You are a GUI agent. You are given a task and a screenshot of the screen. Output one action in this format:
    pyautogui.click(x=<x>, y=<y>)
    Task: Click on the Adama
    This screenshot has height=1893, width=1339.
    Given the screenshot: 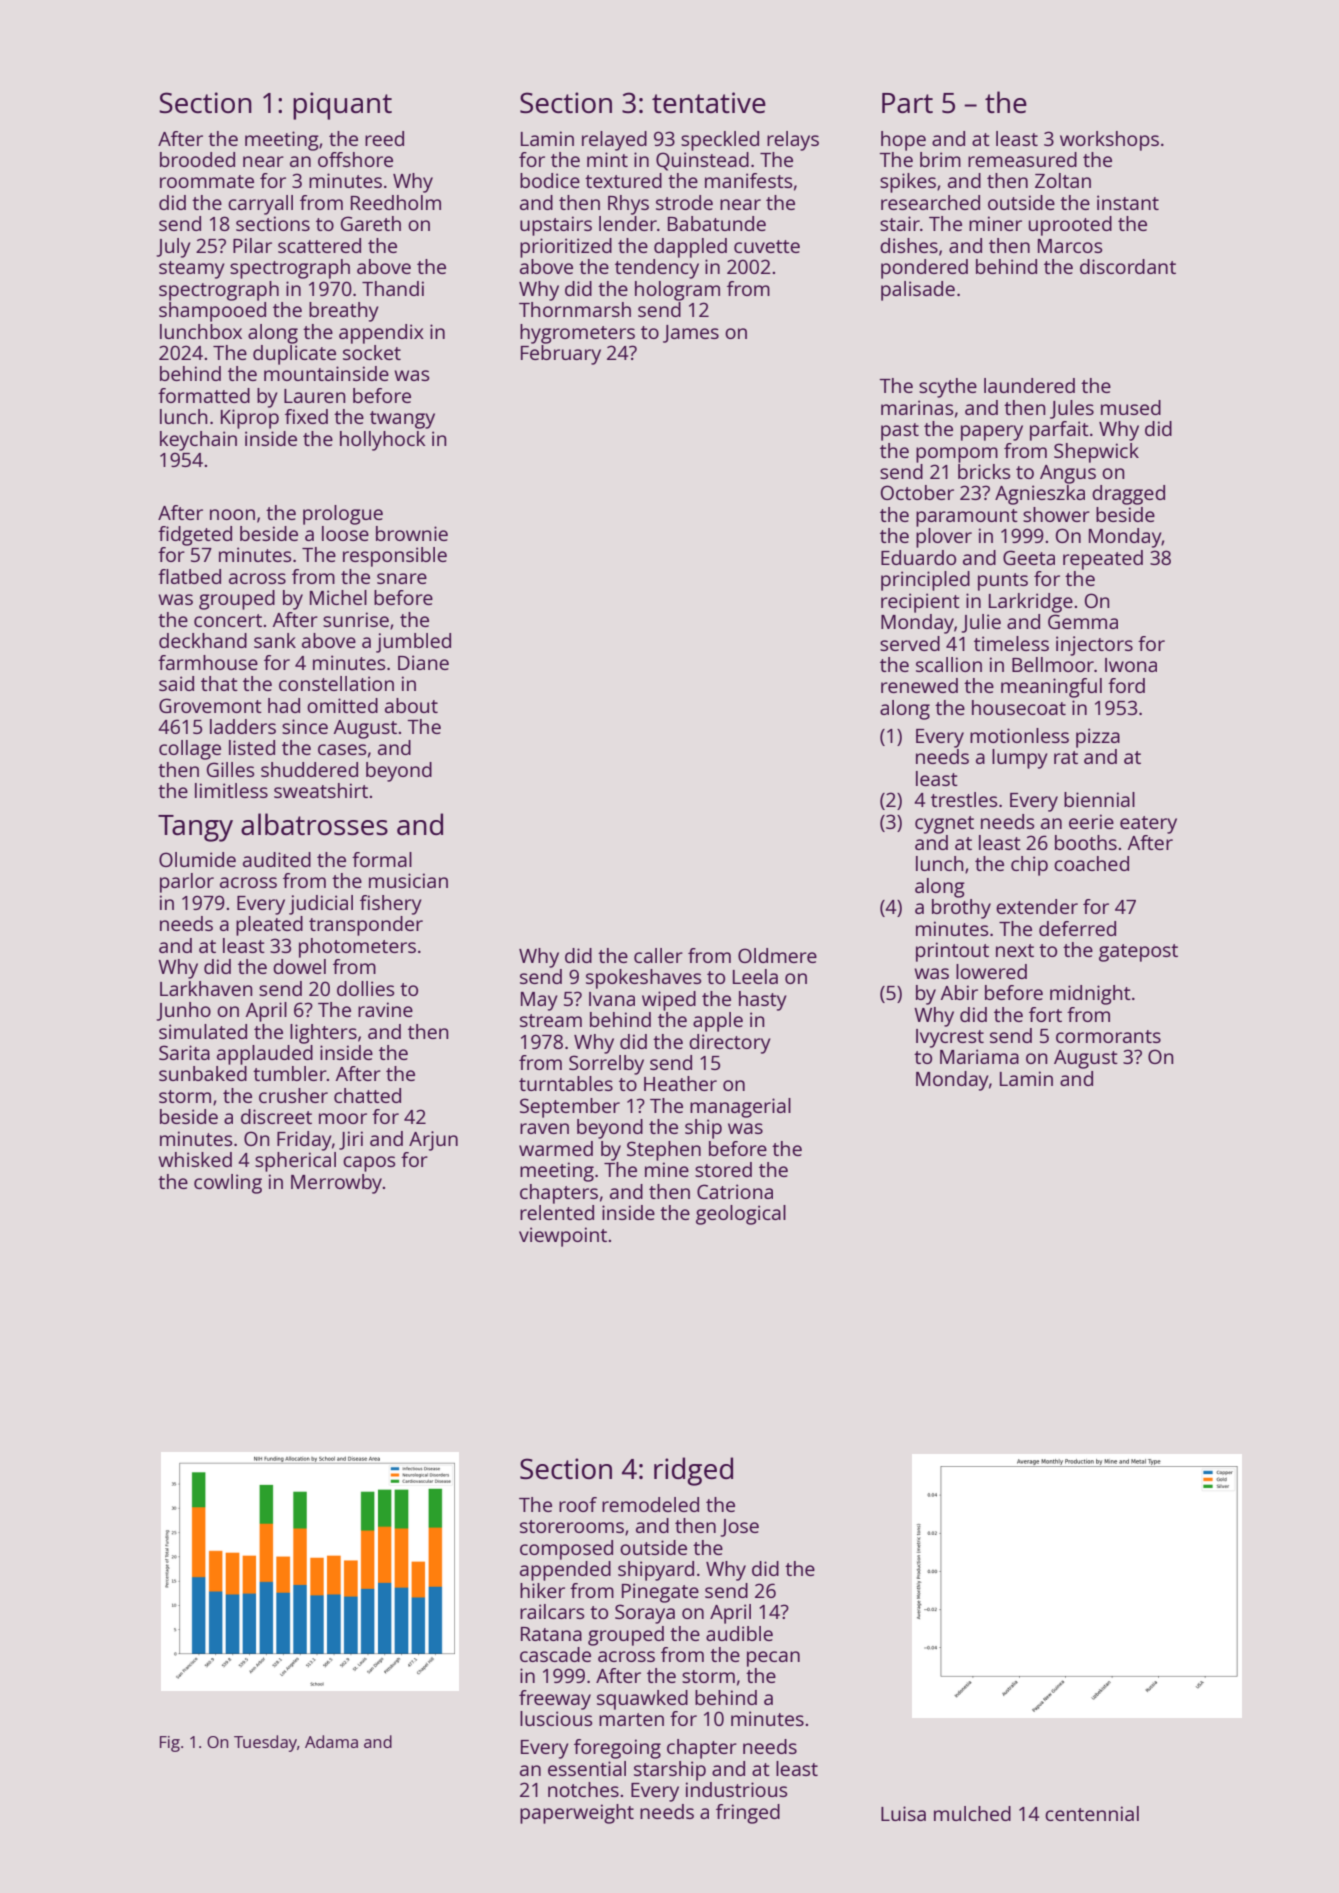 What is the action you would take?
    pyautogui.click(x=331, y=1741)
